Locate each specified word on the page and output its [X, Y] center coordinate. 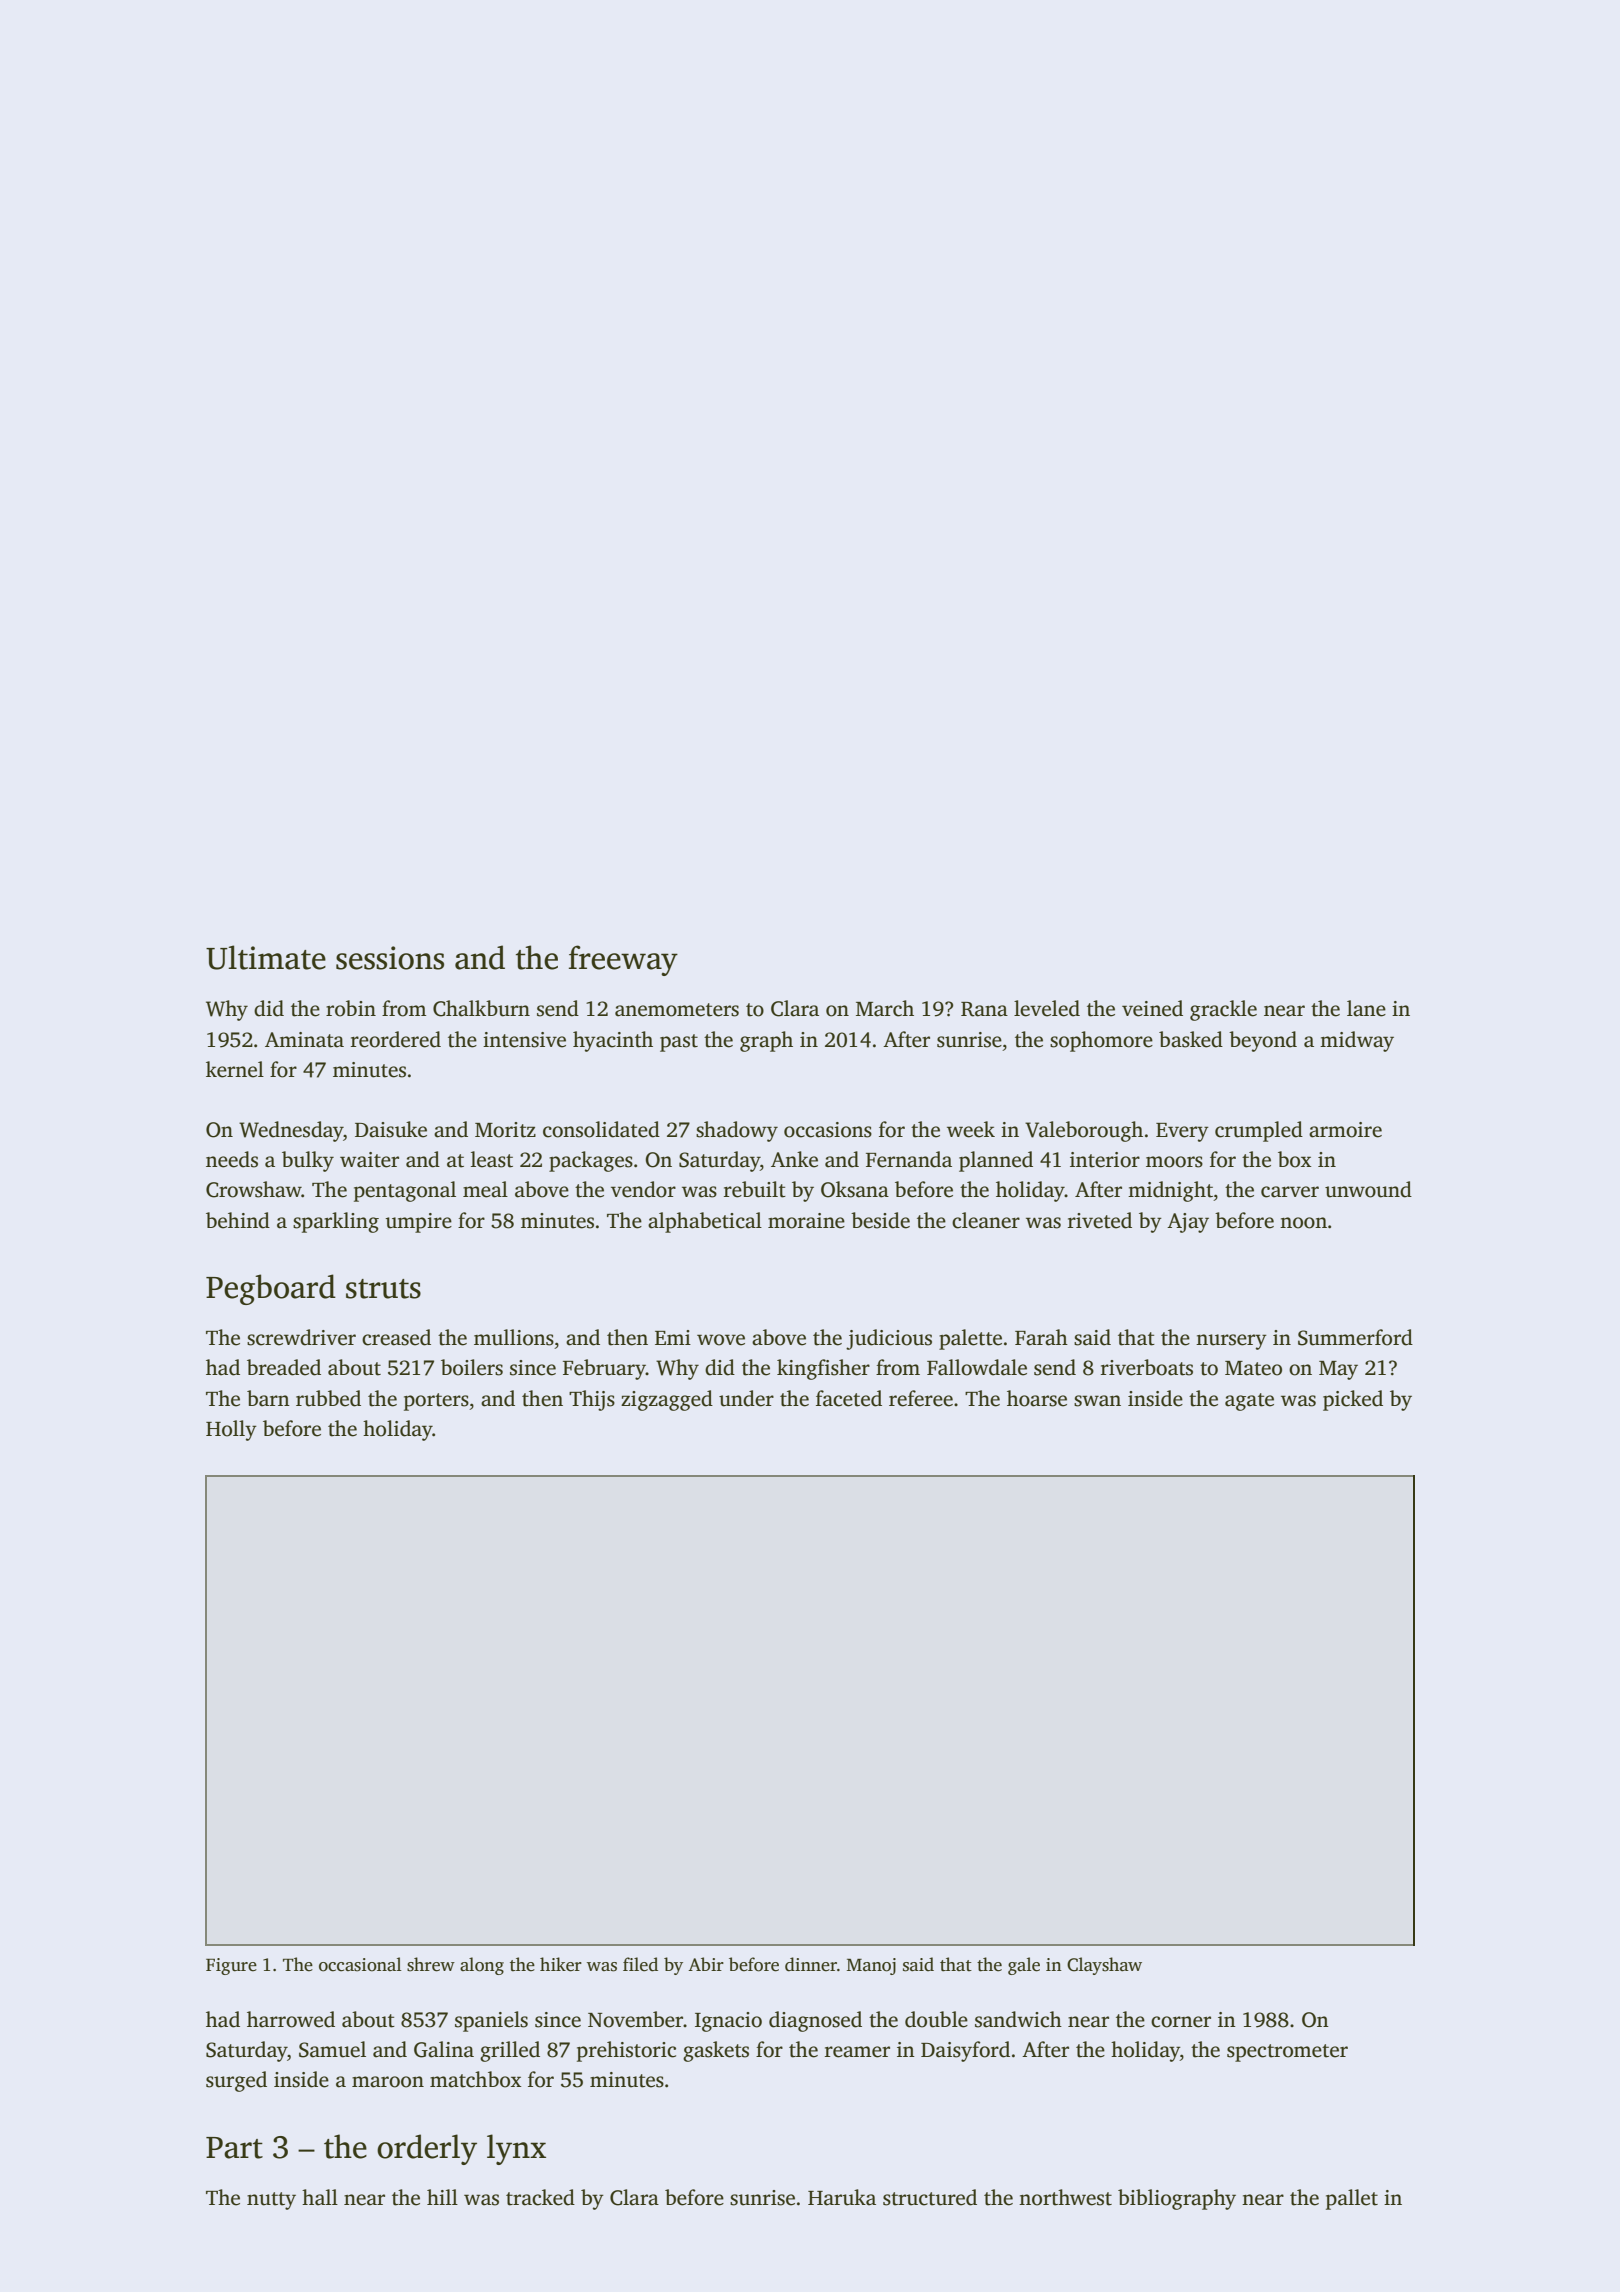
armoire [1345, 1130]
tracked [540, 2197]
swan [1097, 1401]
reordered [396, 1039]
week [971, 1129]
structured [930, 2197]
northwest [1065, 2197]
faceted [849, 1398]
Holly [231, 1430]
